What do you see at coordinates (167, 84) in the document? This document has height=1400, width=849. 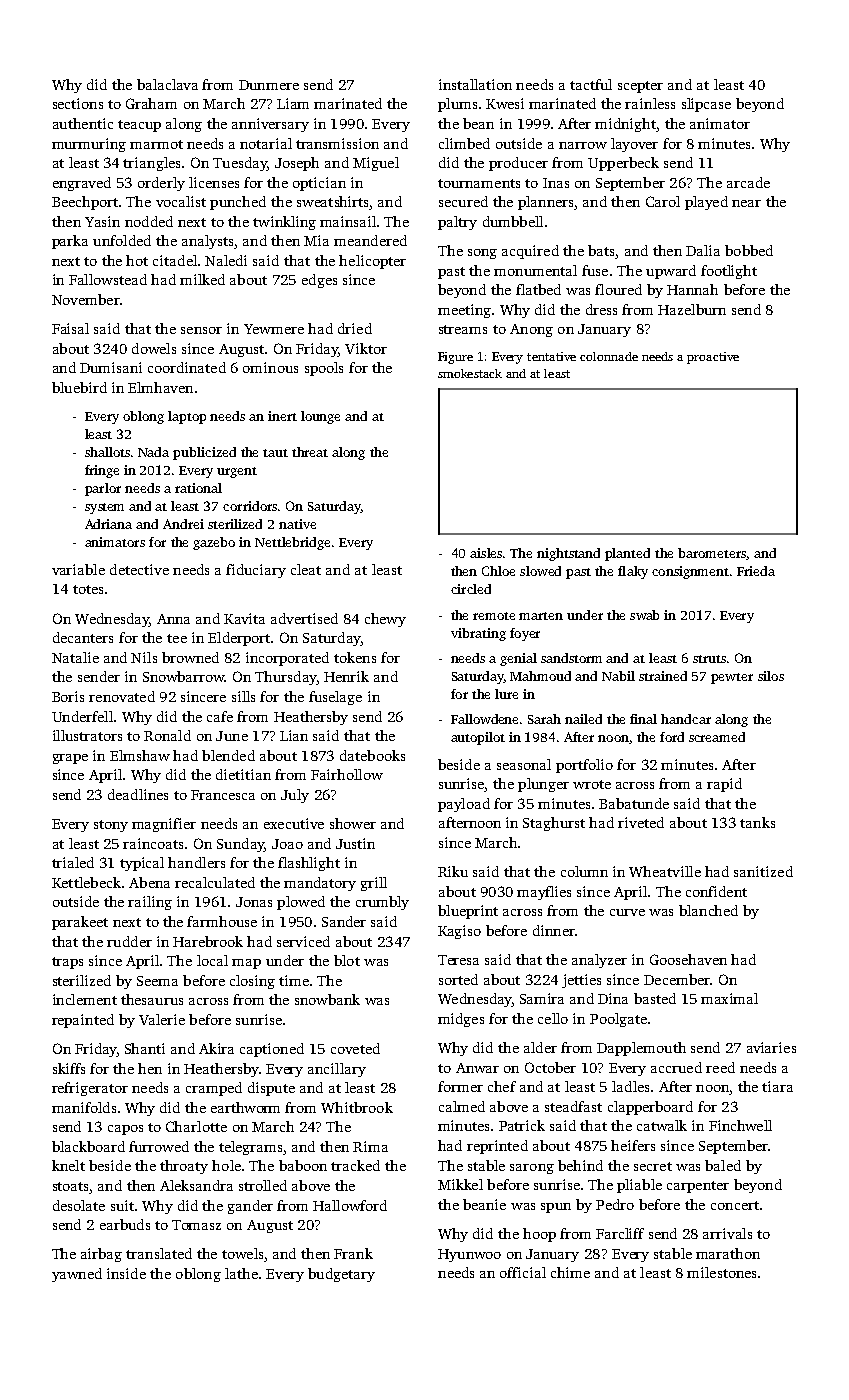 I see `balaclava` at bounding box center [167, 84].
